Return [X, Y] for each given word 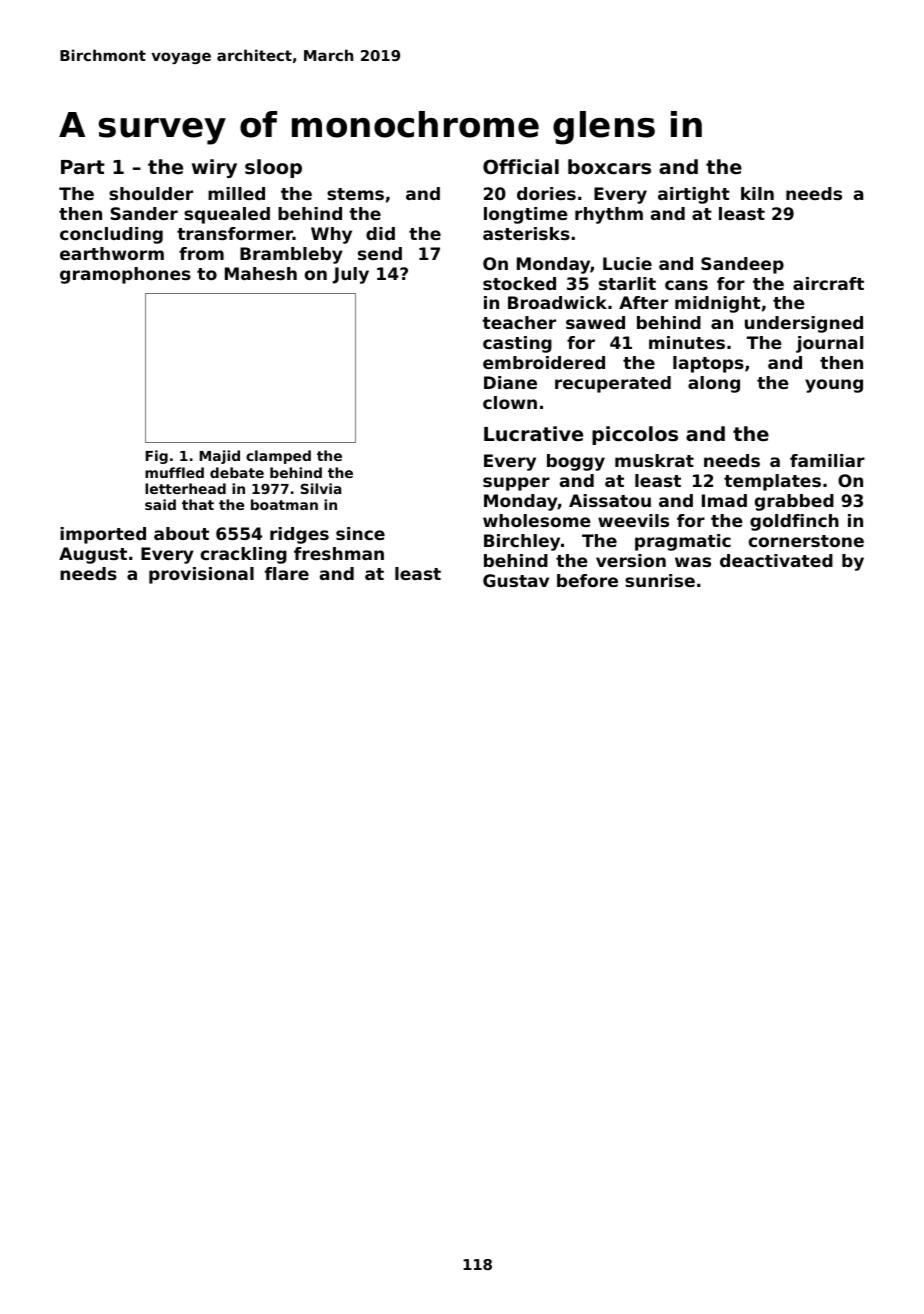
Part [83, 167]
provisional [201, 575]
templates [772, 482]
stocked [519, 283]
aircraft [828, 283]
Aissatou [610, 500]
